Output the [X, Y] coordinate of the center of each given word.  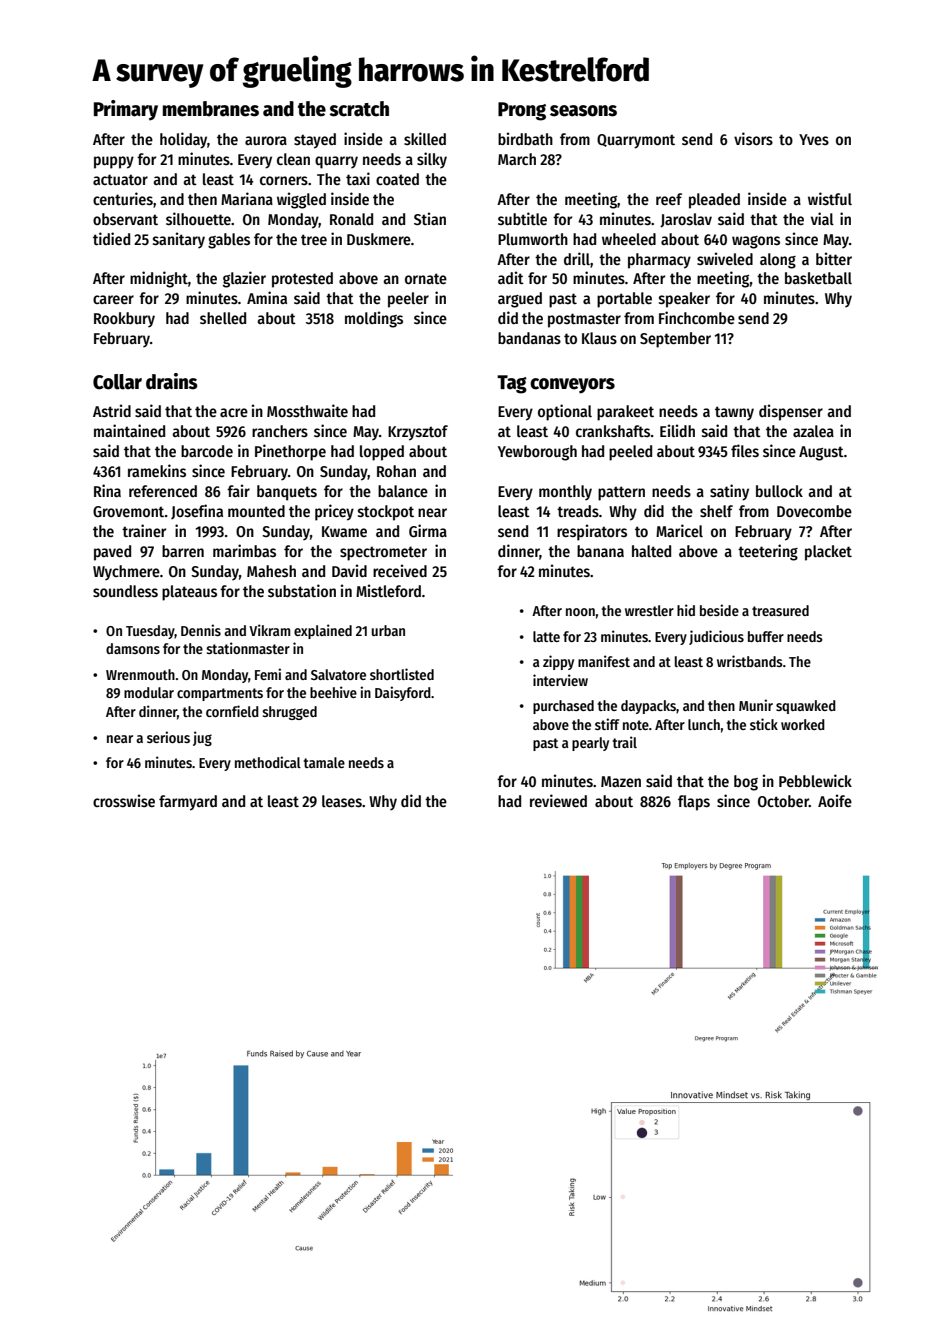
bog [746, 783]
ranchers [280, 431]
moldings [374, 319]
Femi [268, 674]
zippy [558, 662]
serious [168, 737]
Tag [512, 384]
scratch [359, 109]
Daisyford [403, 693]
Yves [814, 139]
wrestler [649, 610]
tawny [734, 413]
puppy [114, 162]
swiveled [725, 258]
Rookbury [124, 320]
